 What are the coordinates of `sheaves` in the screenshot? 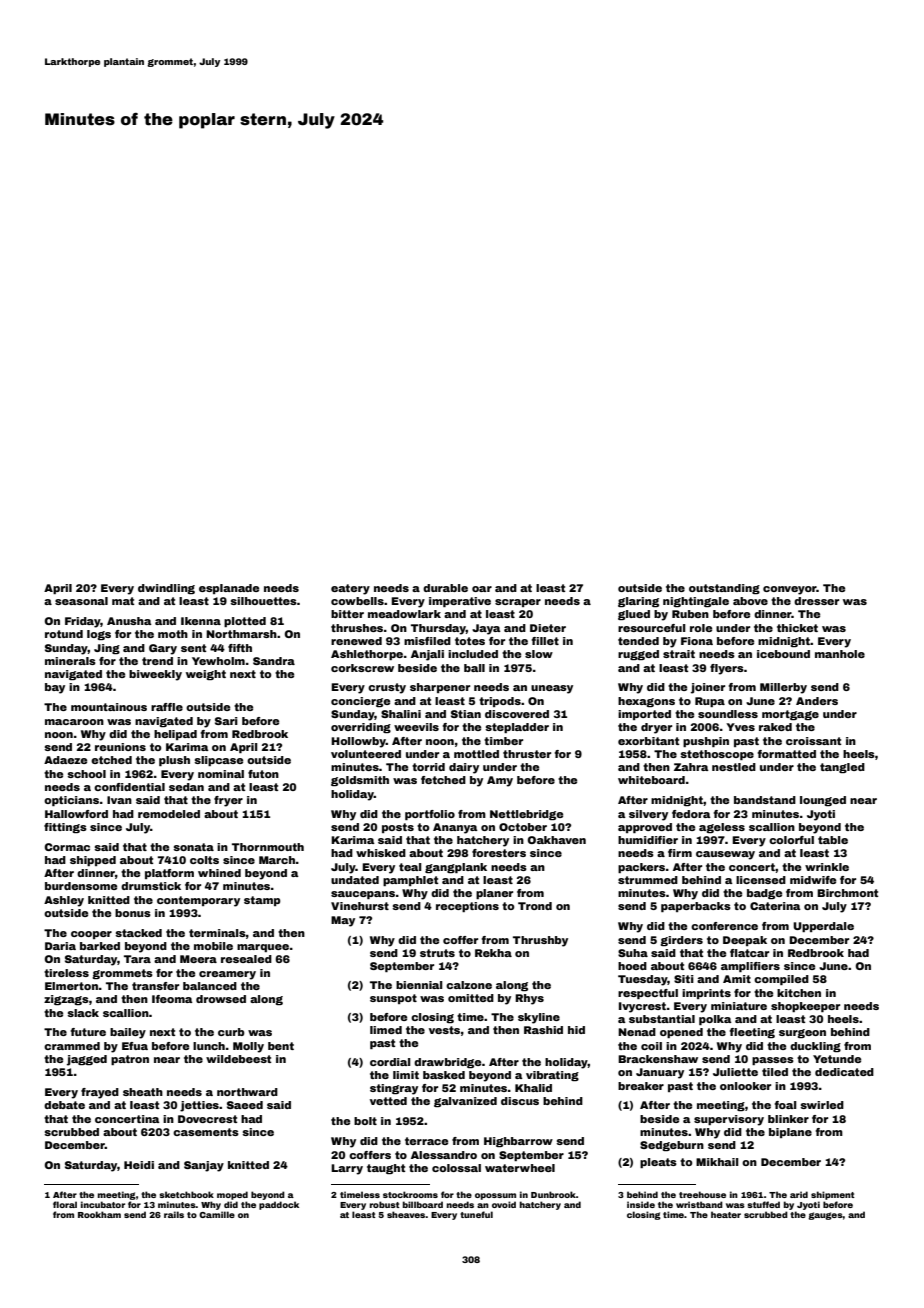 It's located at (406, 1214).
